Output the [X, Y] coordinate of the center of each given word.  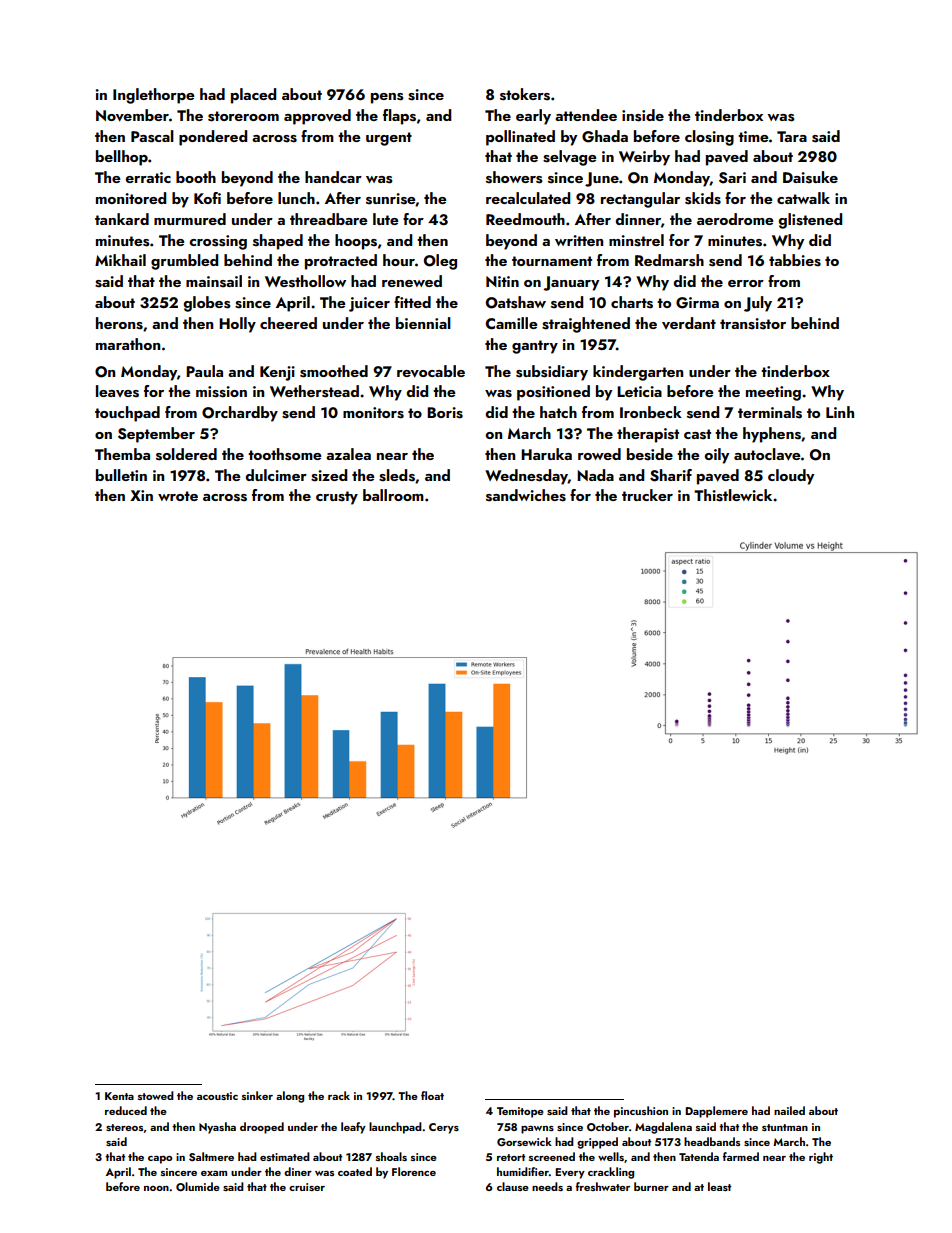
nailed [789, 1110]
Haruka [546, 454]
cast [697, 434]
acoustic [217, 1096]
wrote [178, 496]
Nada [595, 475]
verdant [689, 323]
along [290, 1097]
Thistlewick [733, 495]
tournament [552, 261]
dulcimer [276, 475]
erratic [148, 177]
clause [513, 1186]
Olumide [198, 1187]
